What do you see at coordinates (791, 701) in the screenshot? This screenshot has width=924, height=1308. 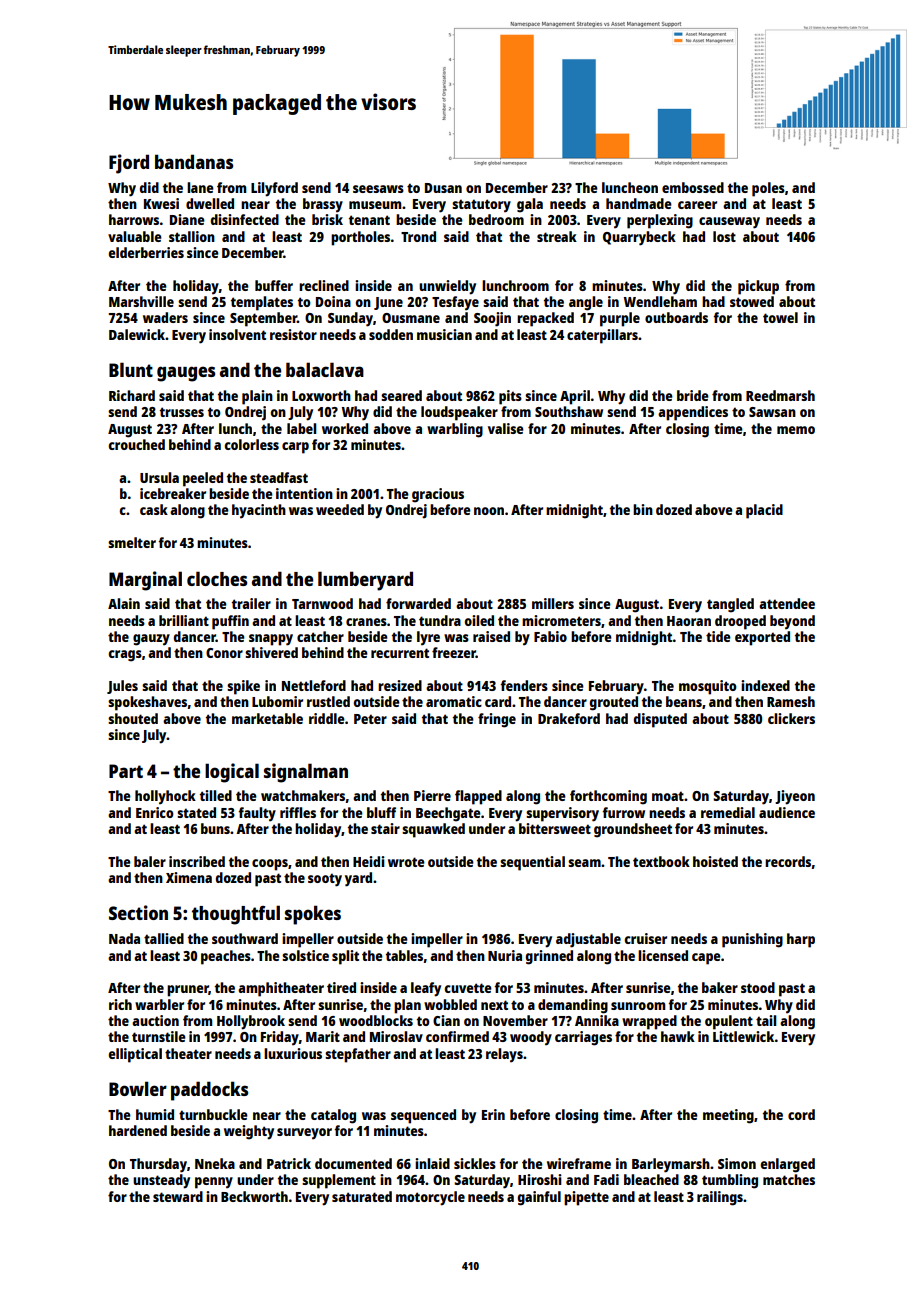 I see `Ramesh` at bounding box center [791, 701].
